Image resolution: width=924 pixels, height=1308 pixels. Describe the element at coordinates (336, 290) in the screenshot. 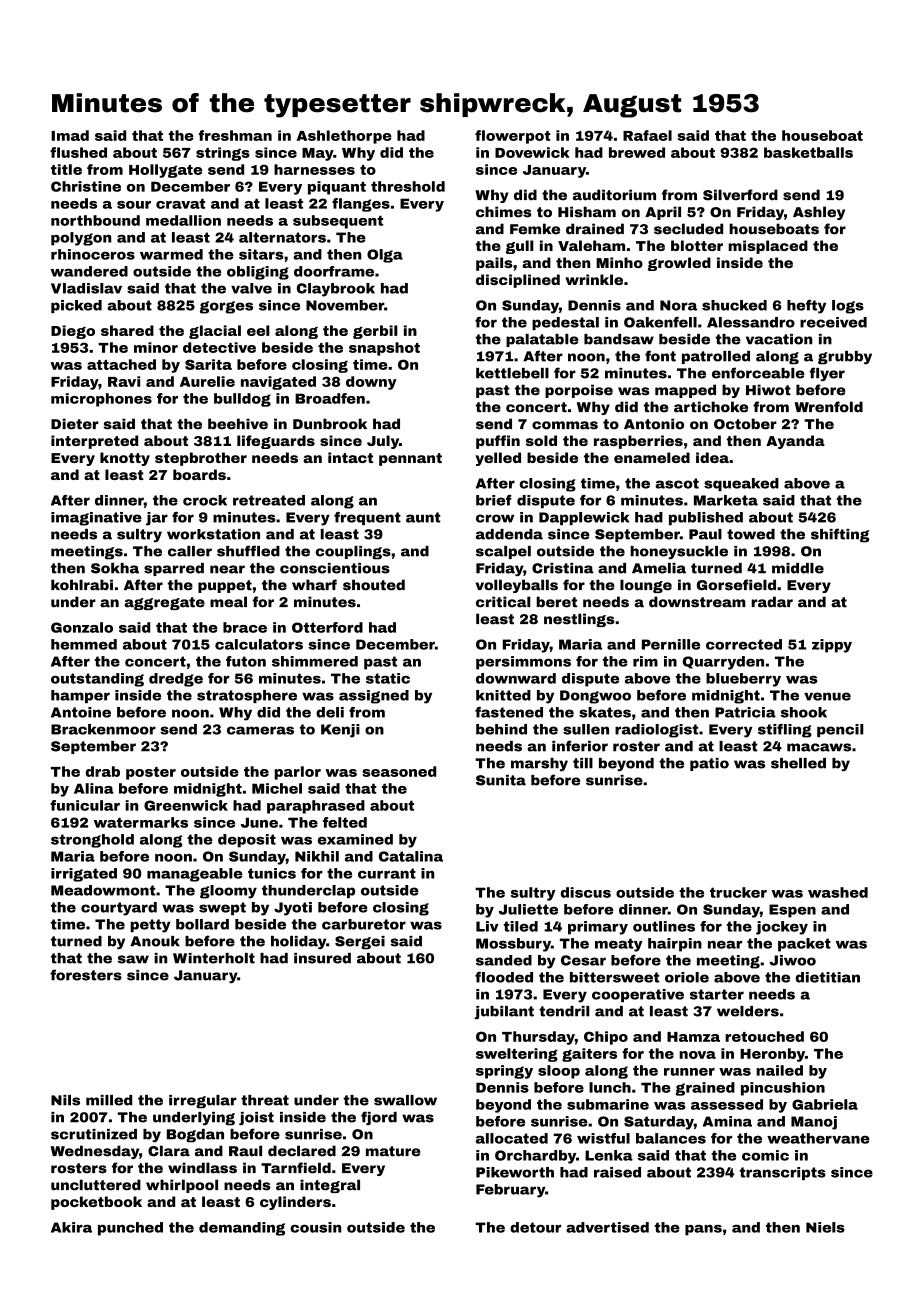

I see `Claybrook` at that location.
